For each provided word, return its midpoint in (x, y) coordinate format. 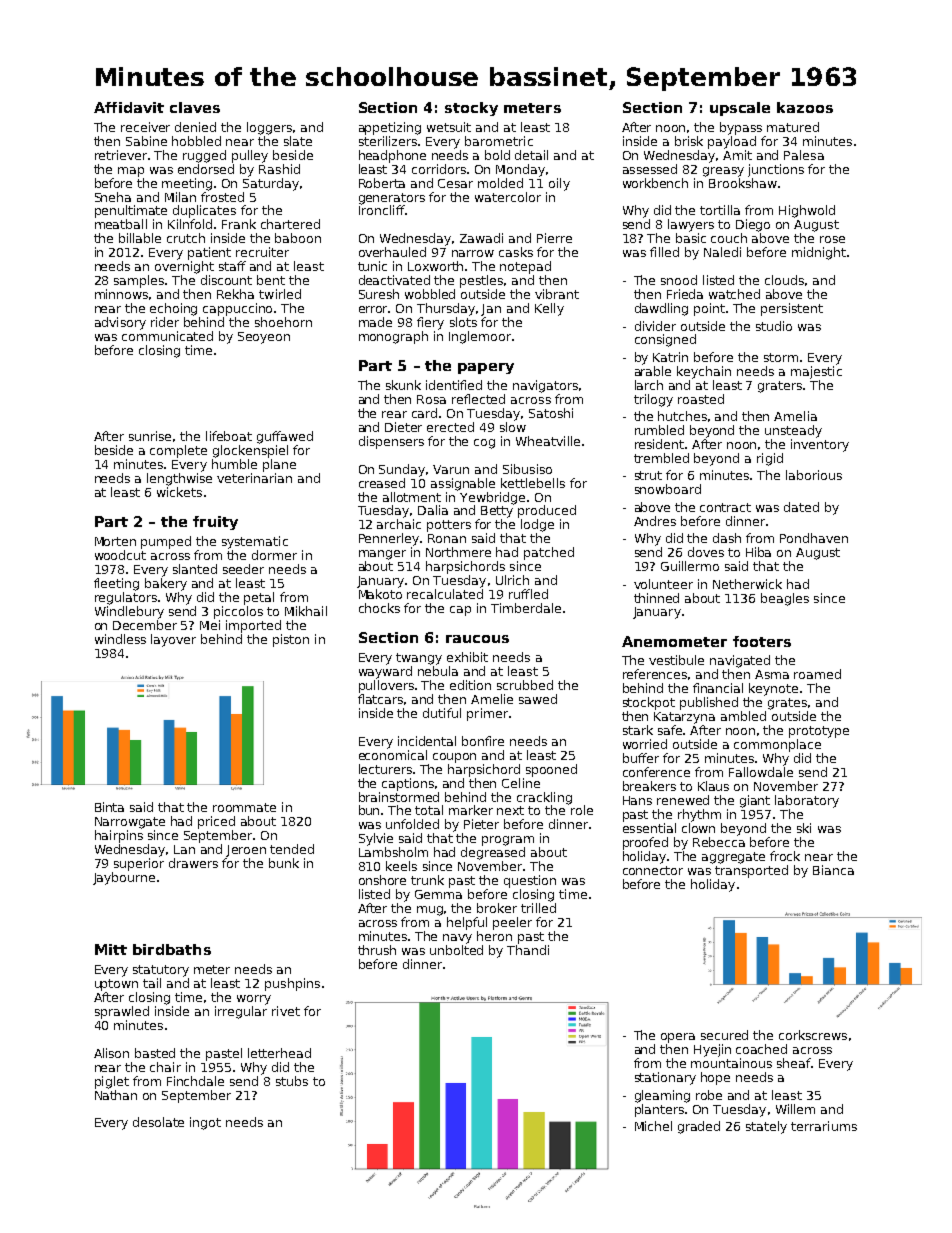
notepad (525, 267)
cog (484, 444)
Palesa (804, 155)
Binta (109, 807)
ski (804, 828)
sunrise (150, 436)
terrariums (824, 1126)
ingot (205, 1123)
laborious (814, 475)
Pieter (481, 824)
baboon (298, 238)
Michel (653, 1126)
